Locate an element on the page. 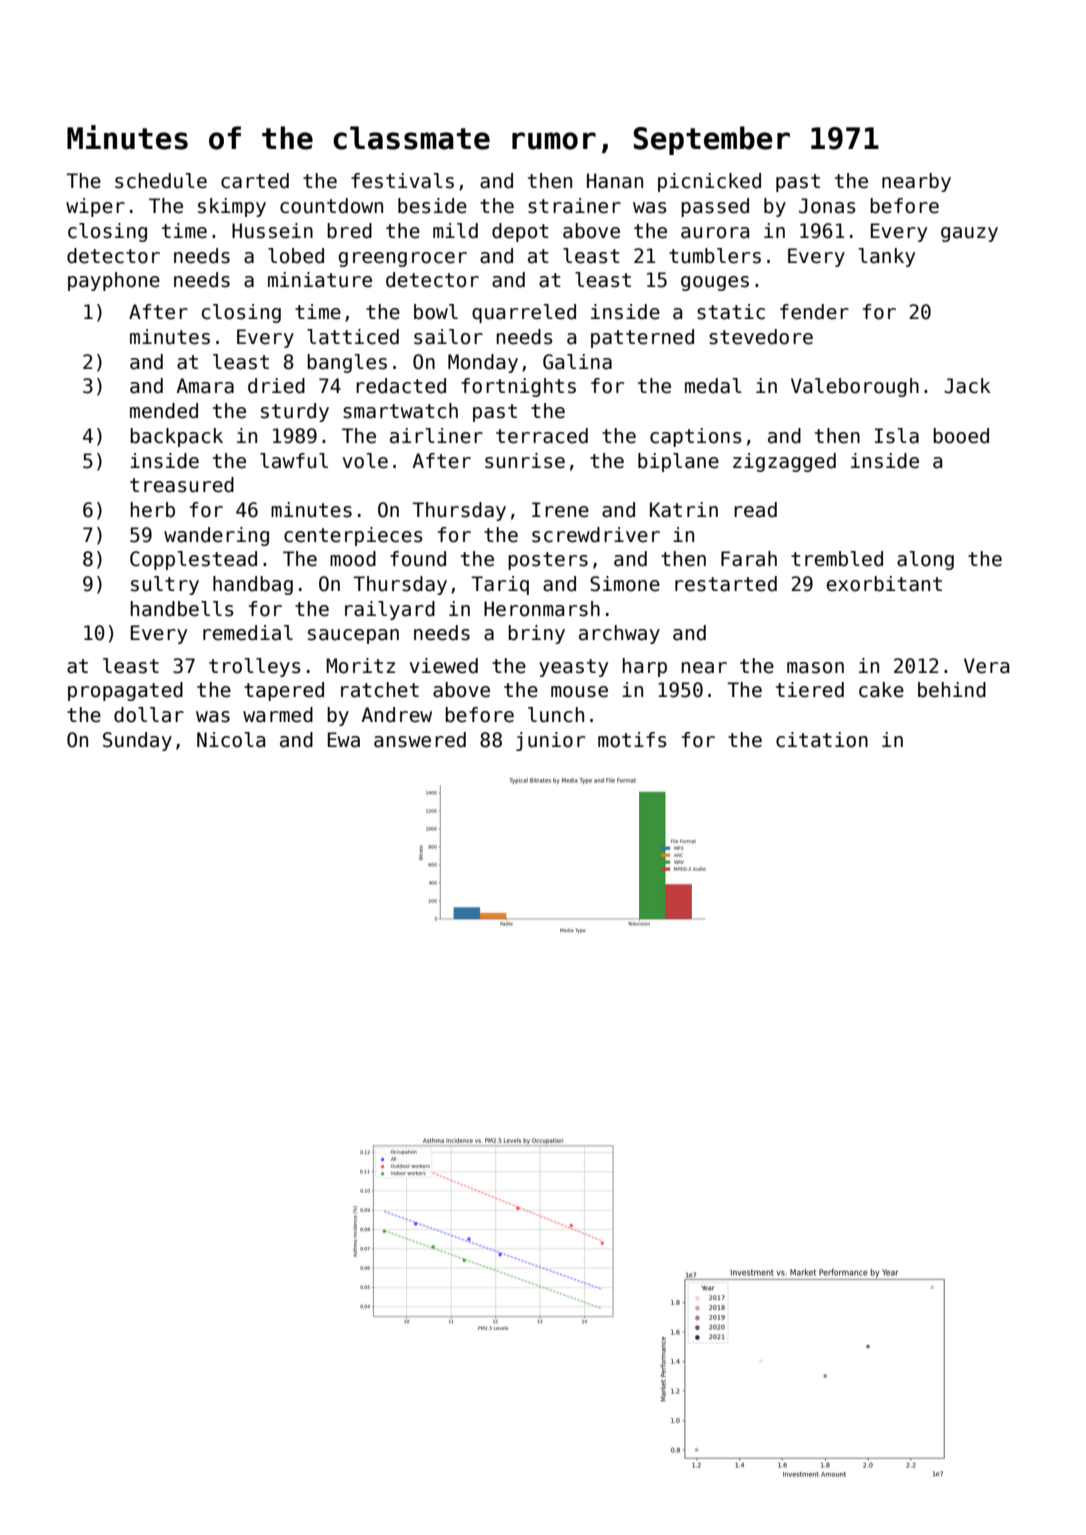  Heronmarsh is located at coordinates (542, 609).
